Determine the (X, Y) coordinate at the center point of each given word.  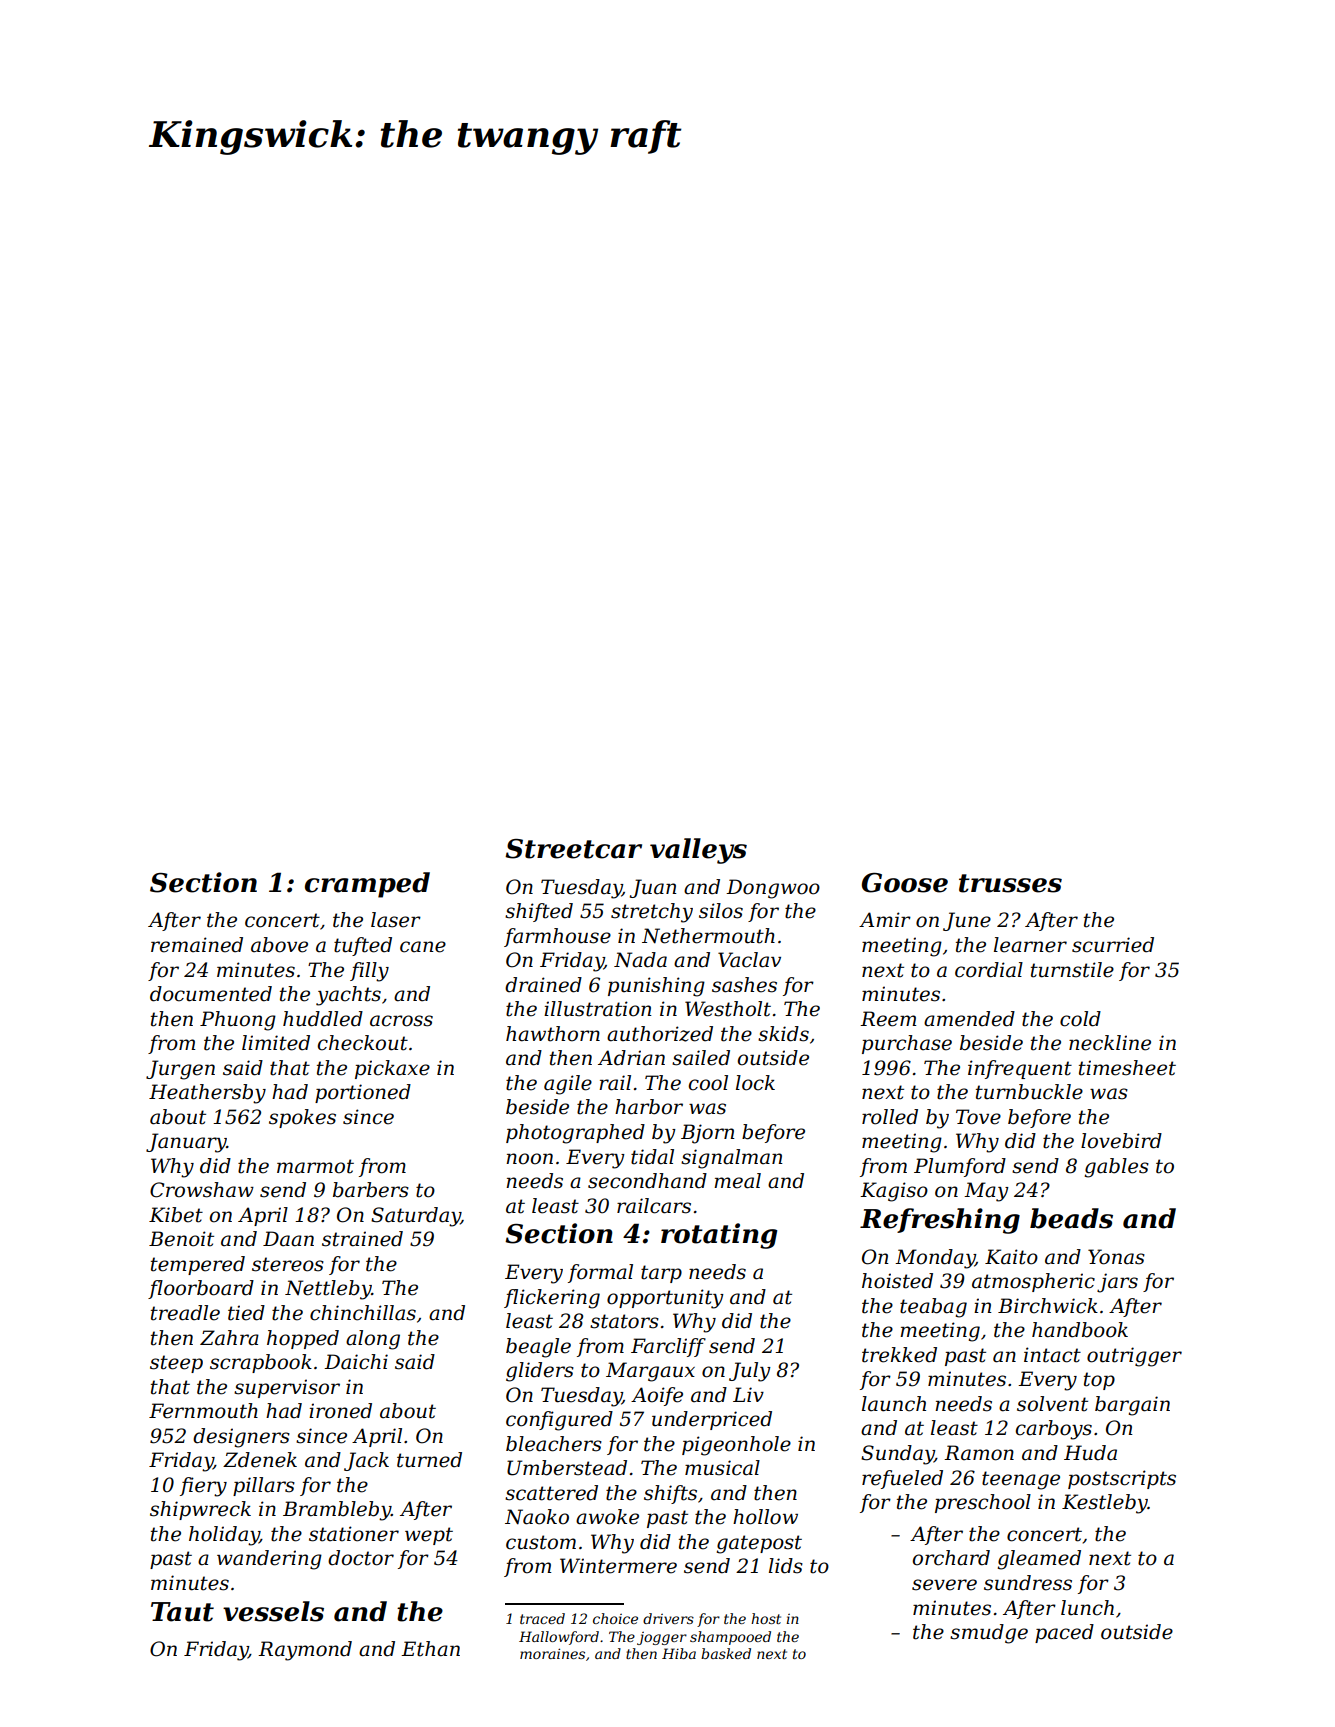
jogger (662, 1638)
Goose (905, 883)
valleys (698, 851)
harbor (649, 1107)
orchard (951, 1558)
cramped (367, 885)
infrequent (1020, 1069)
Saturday (416, 1217)
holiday (224, 1536)
